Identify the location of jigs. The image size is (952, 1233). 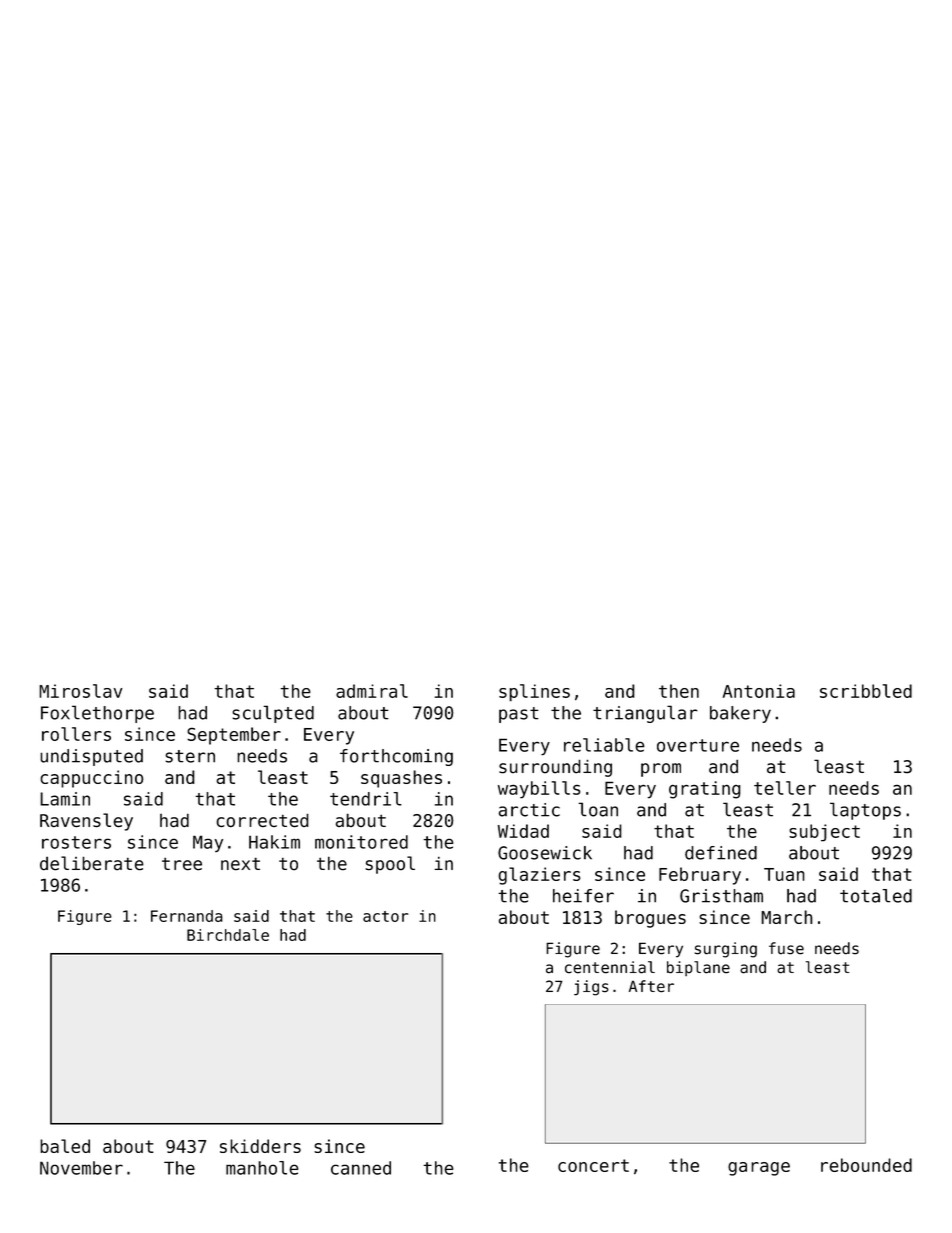
(591, 988).
